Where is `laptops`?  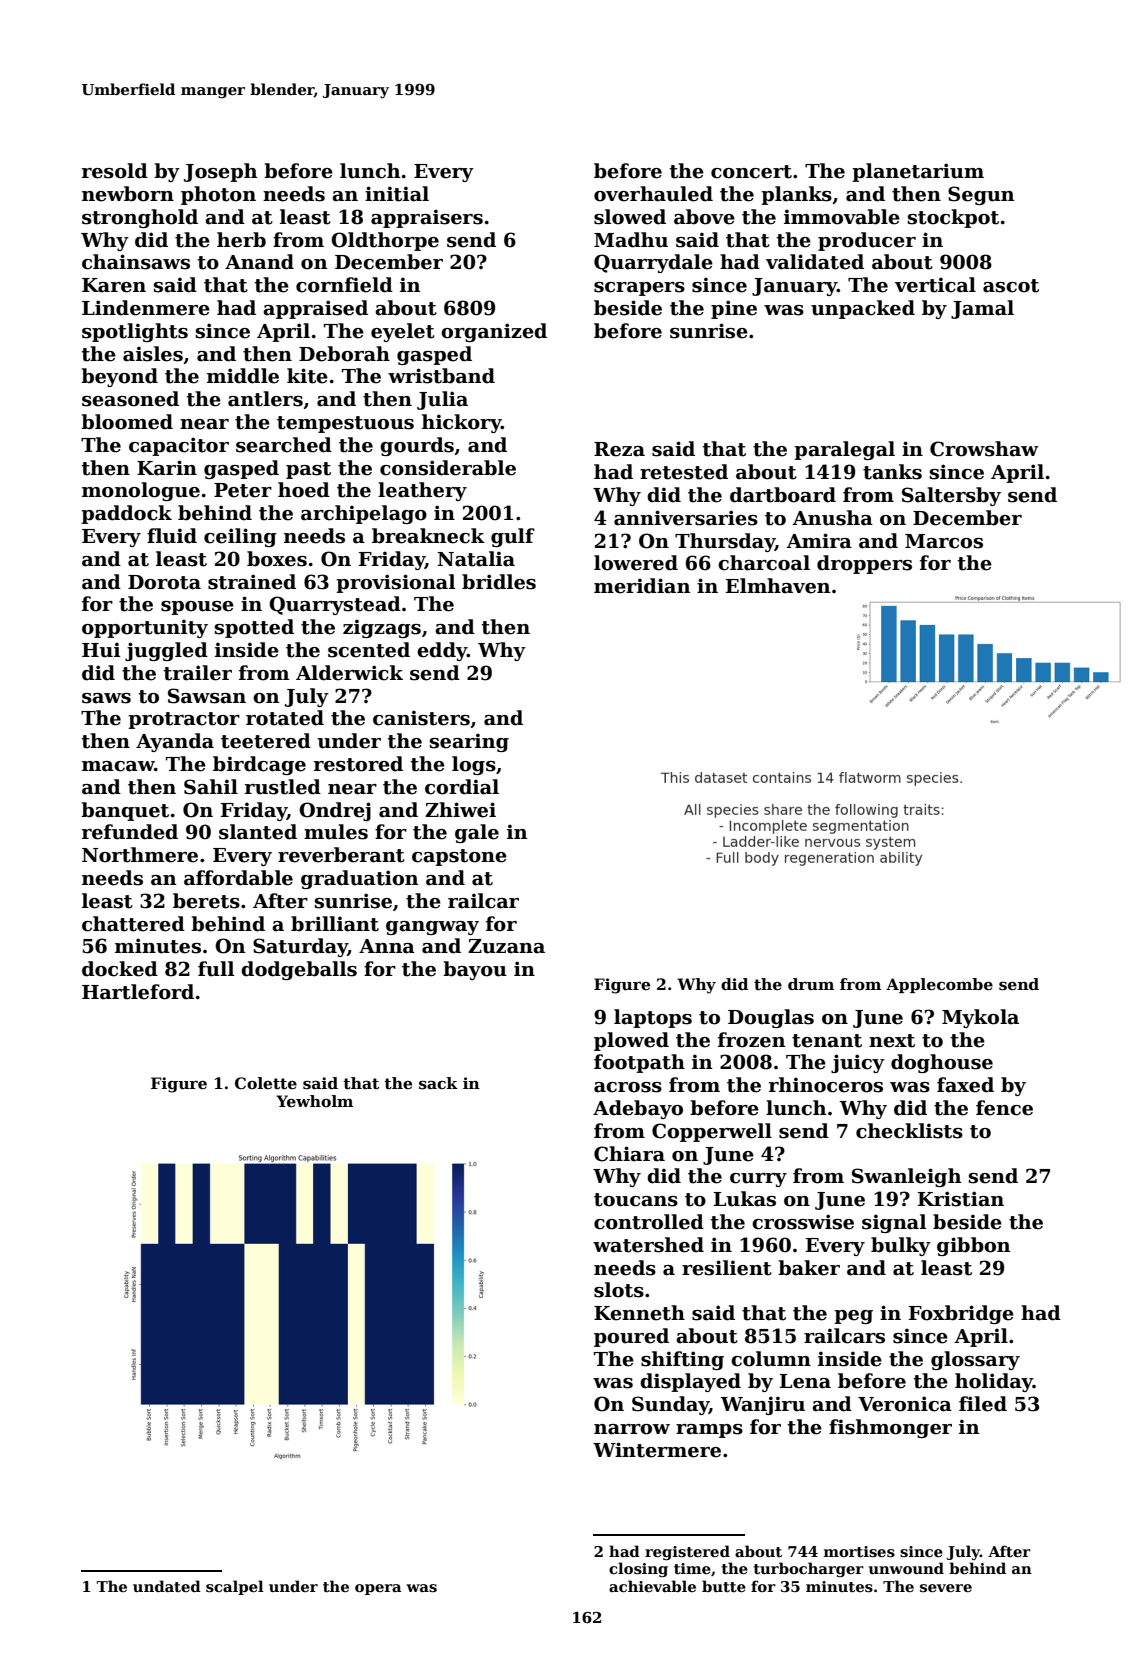
laptops is located at coordinates (653, 1018).
